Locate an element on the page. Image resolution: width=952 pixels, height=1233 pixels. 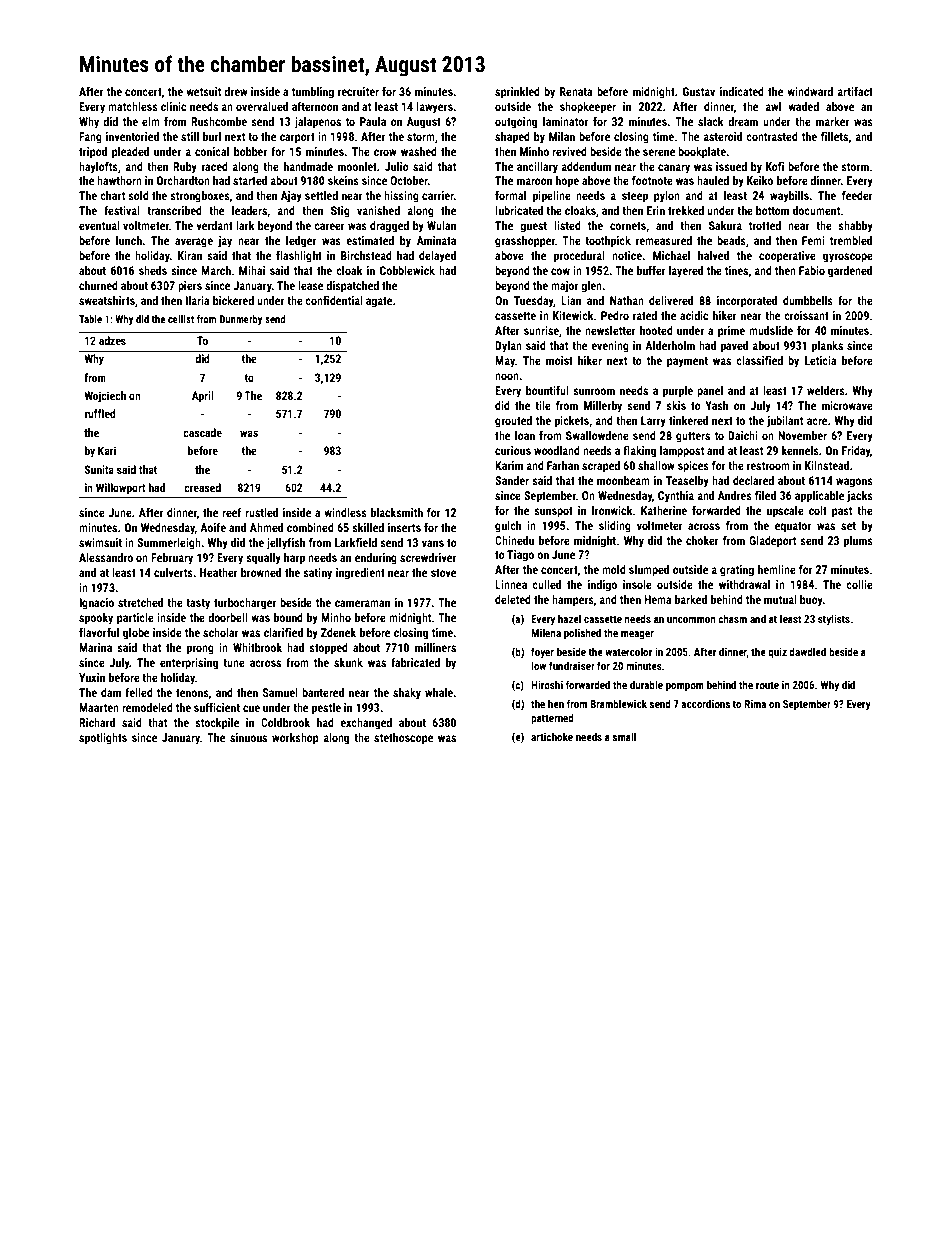
sprinkled is located at coordinates (517, 93).
